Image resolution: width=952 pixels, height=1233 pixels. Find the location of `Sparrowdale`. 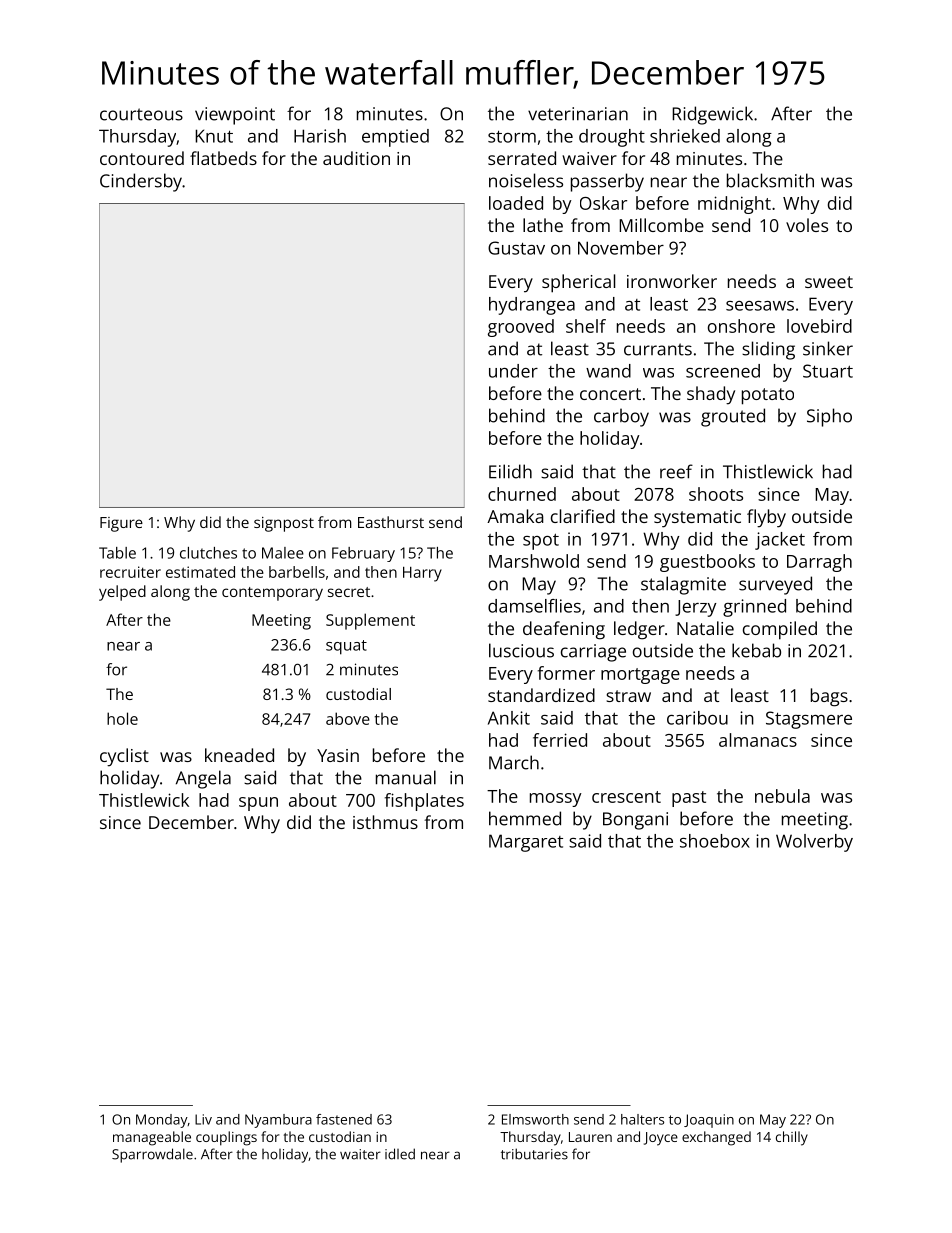

Sparrowdale is located at coordinates (152, 1155).
